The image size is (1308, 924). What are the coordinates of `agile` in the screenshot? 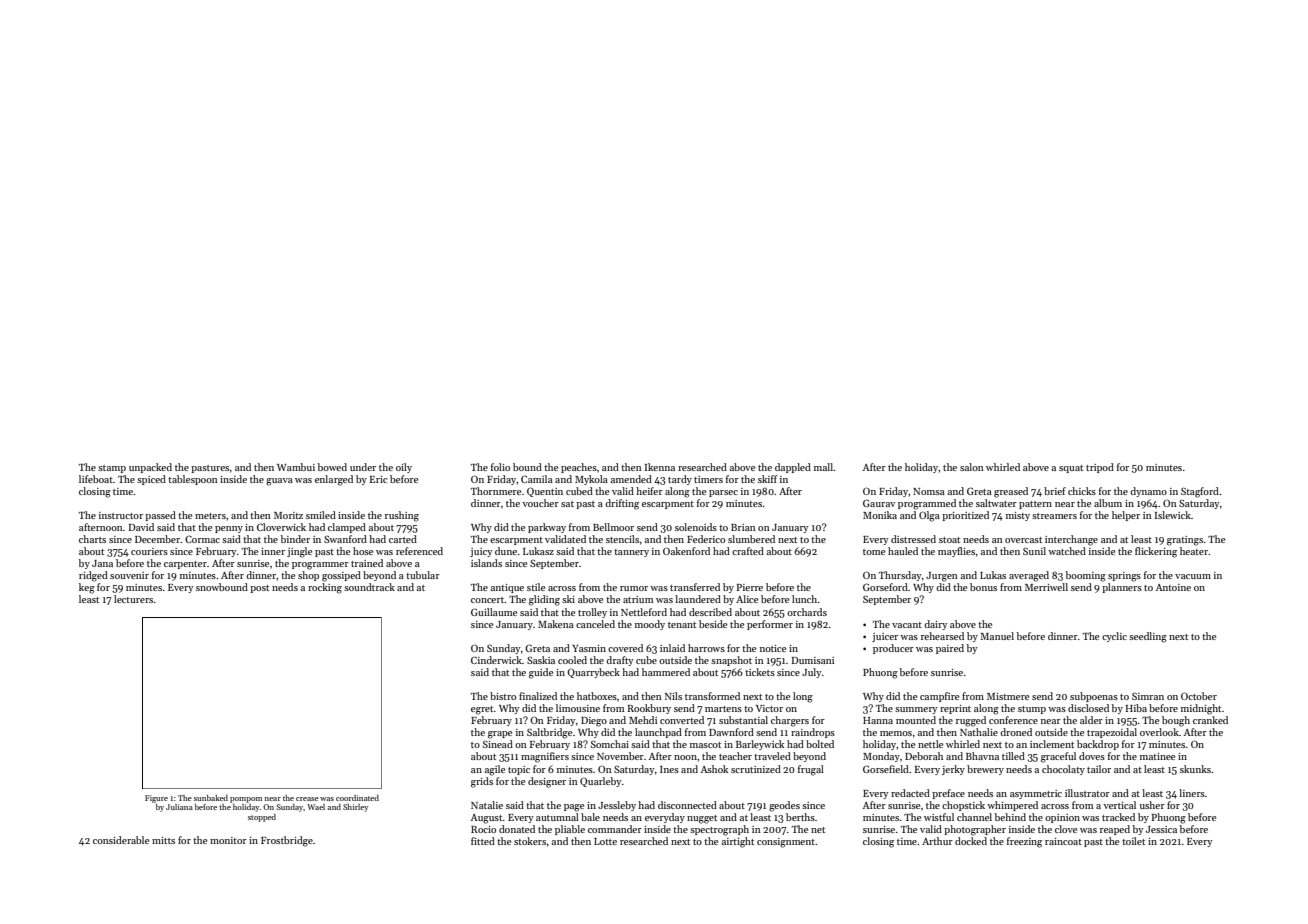 It's located at (495, 770).
